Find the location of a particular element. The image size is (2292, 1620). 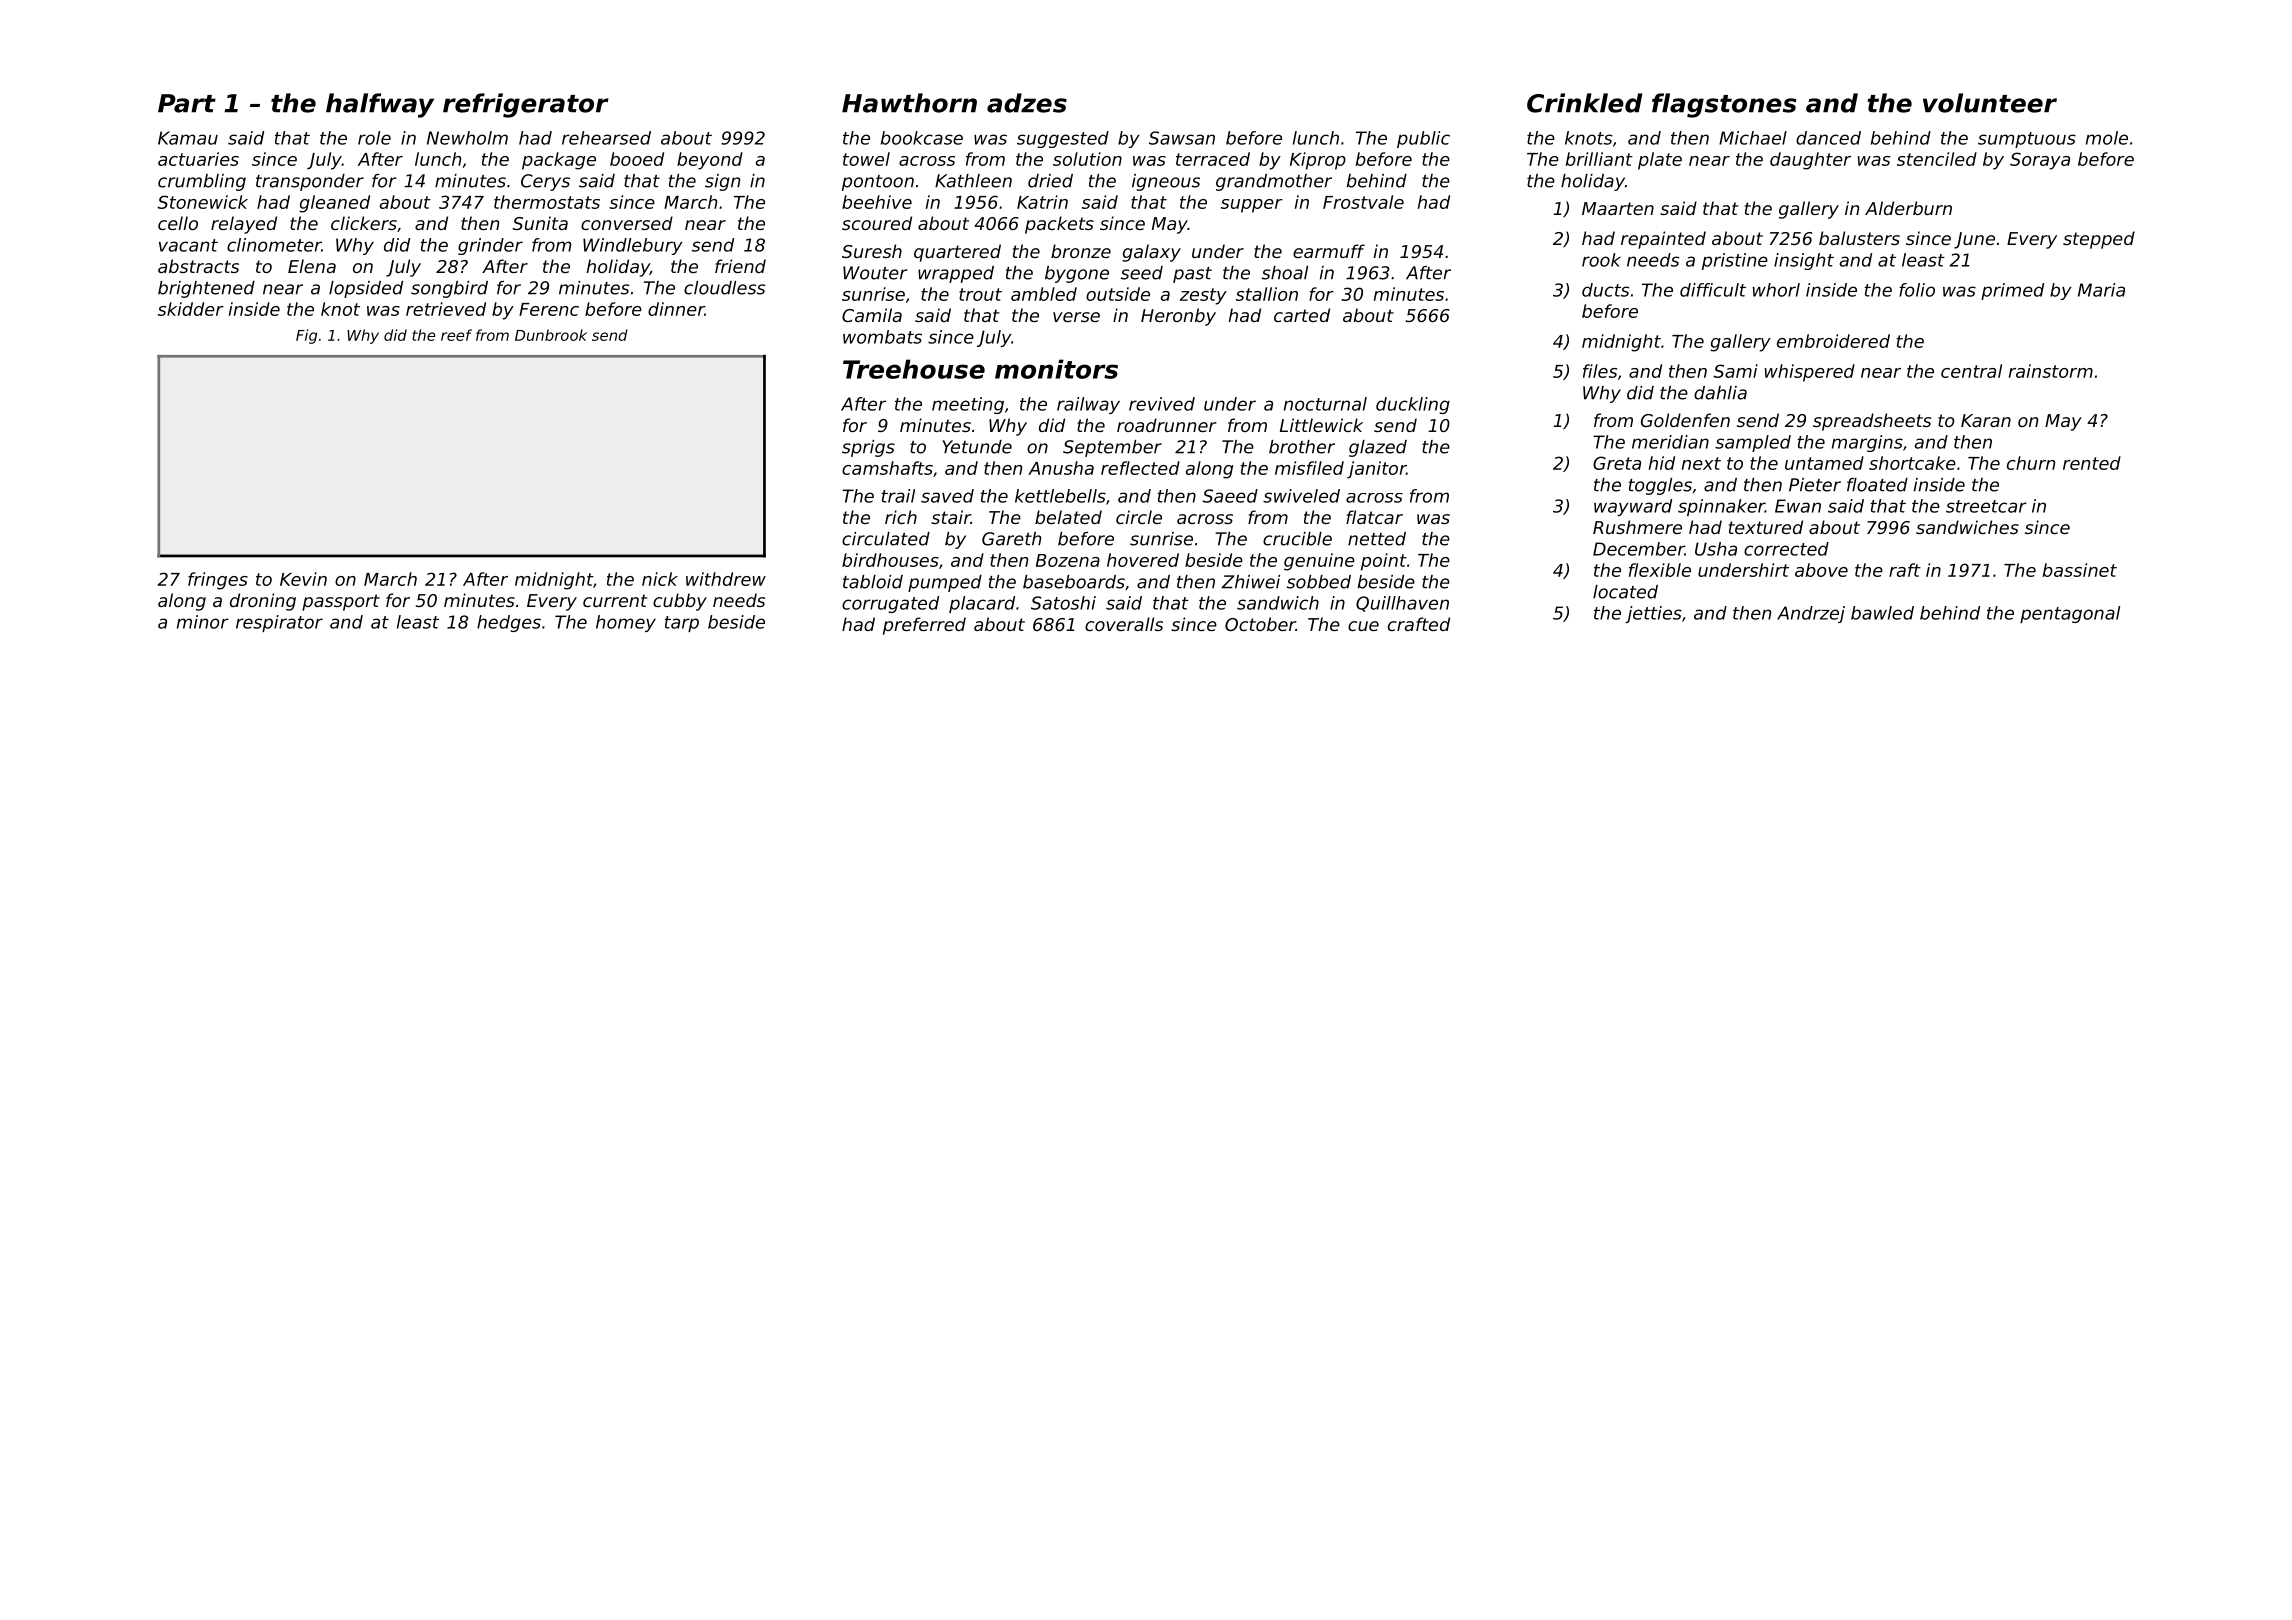

wrapped is located at coordinates (956, 274).
